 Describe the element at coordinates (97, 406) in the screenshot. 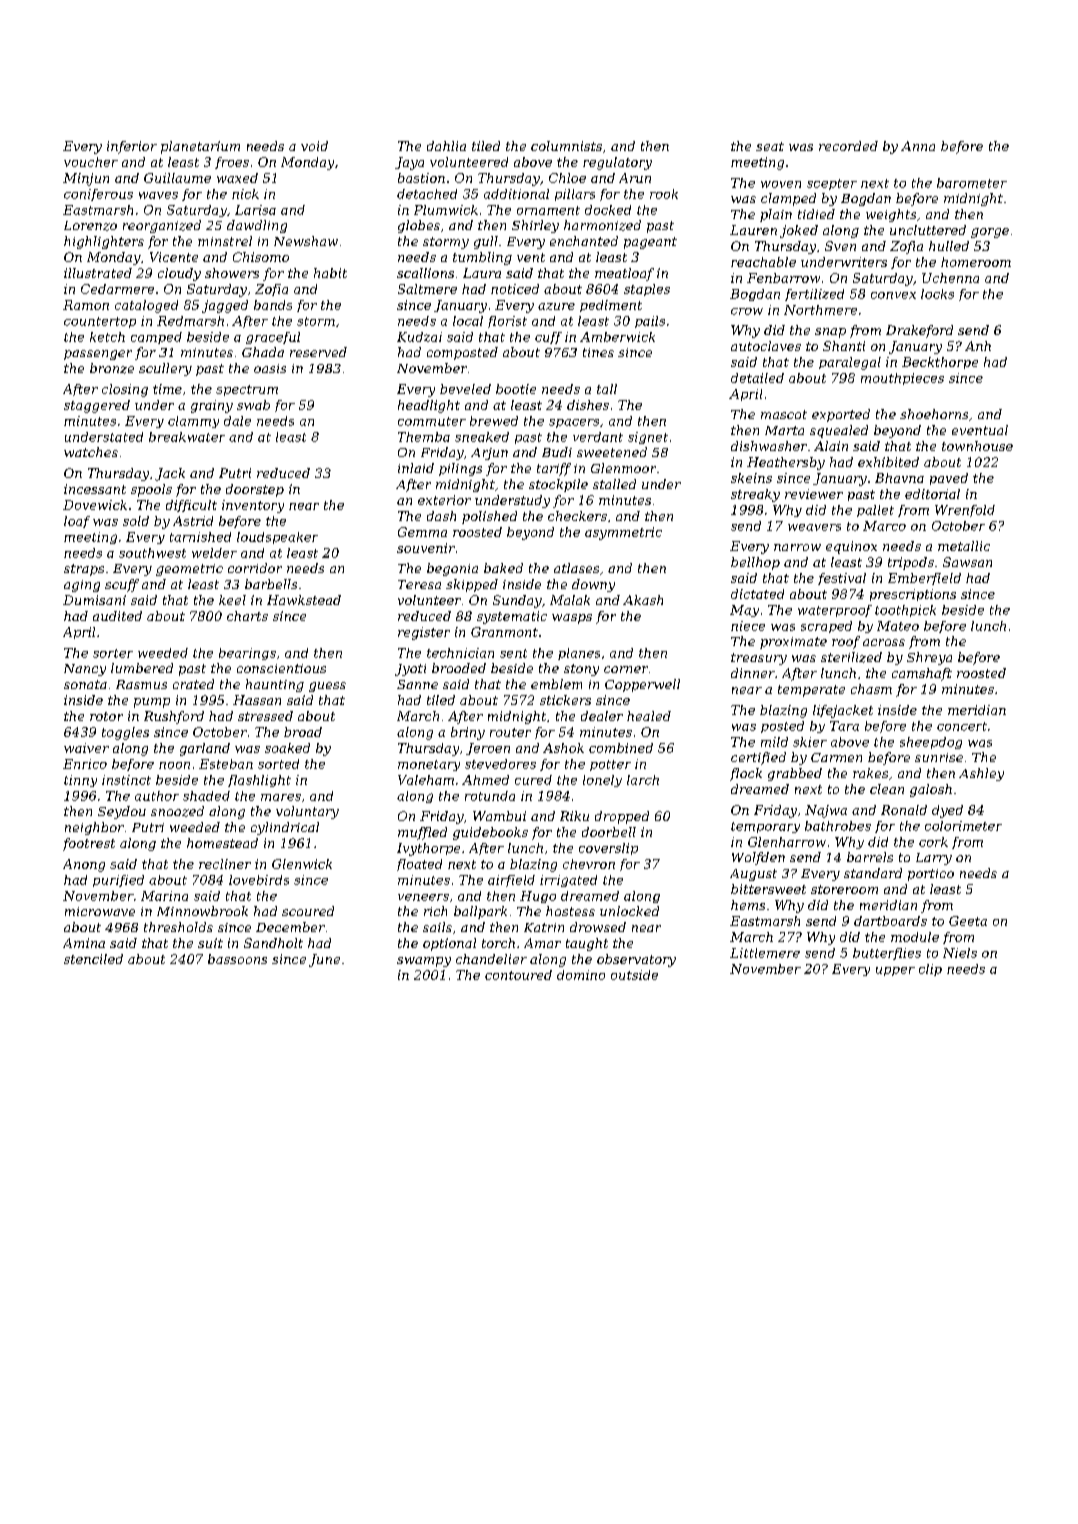

I see `staggered` at that location.
